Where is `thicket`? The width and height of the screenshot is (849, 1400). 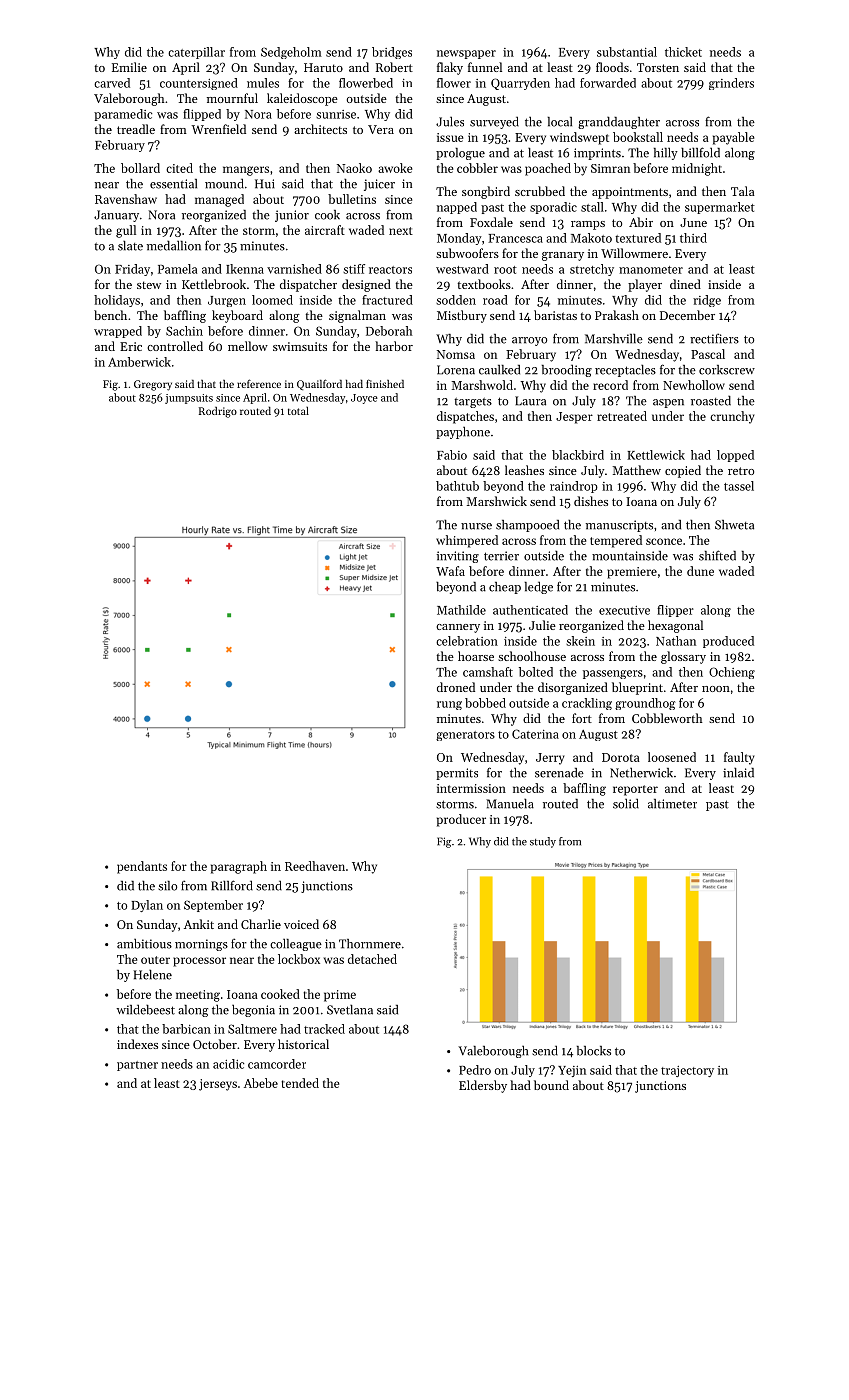 thicket is located at coordinates (683, 52).
